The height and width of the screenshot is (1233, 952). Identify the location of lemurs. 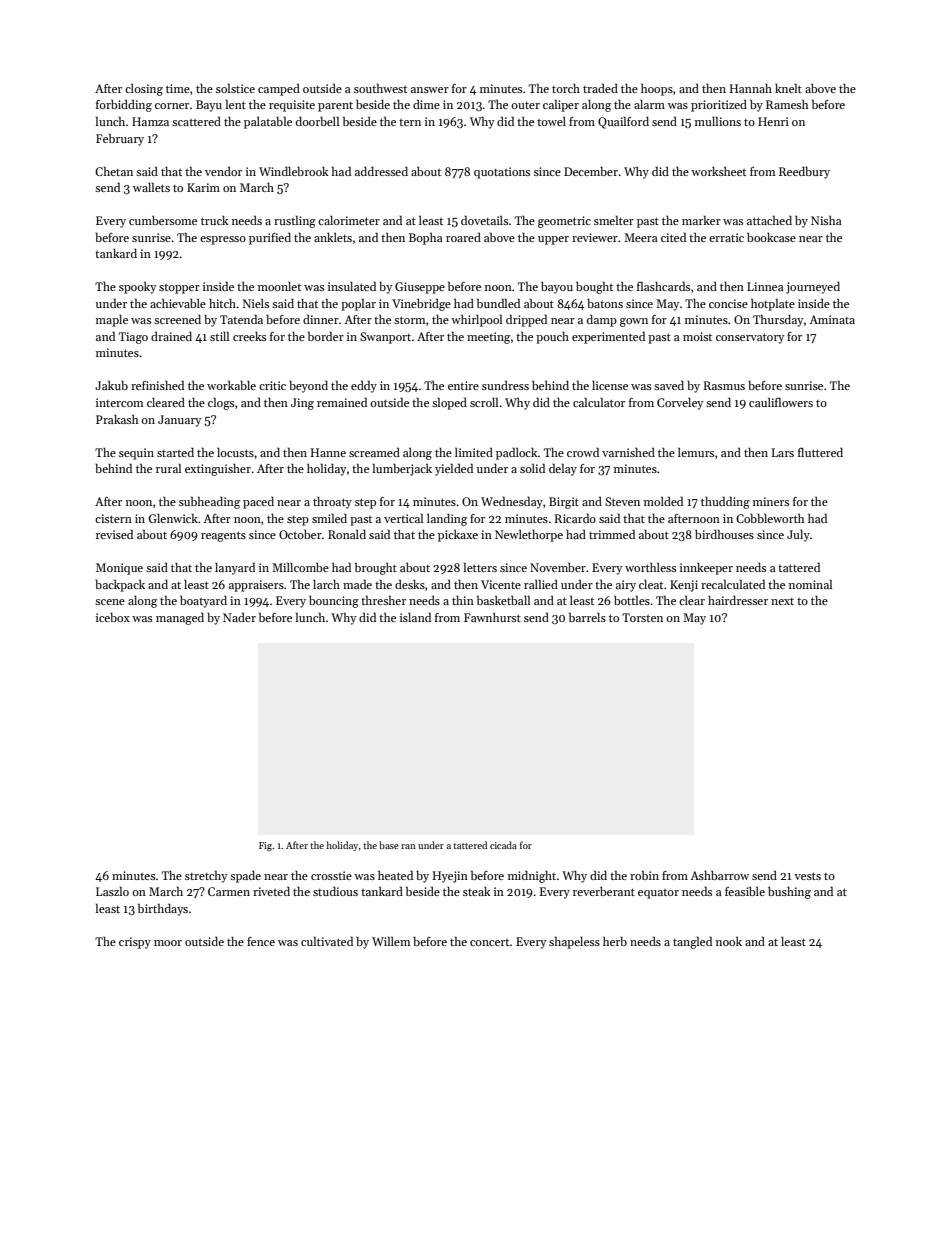
(696, 452).
